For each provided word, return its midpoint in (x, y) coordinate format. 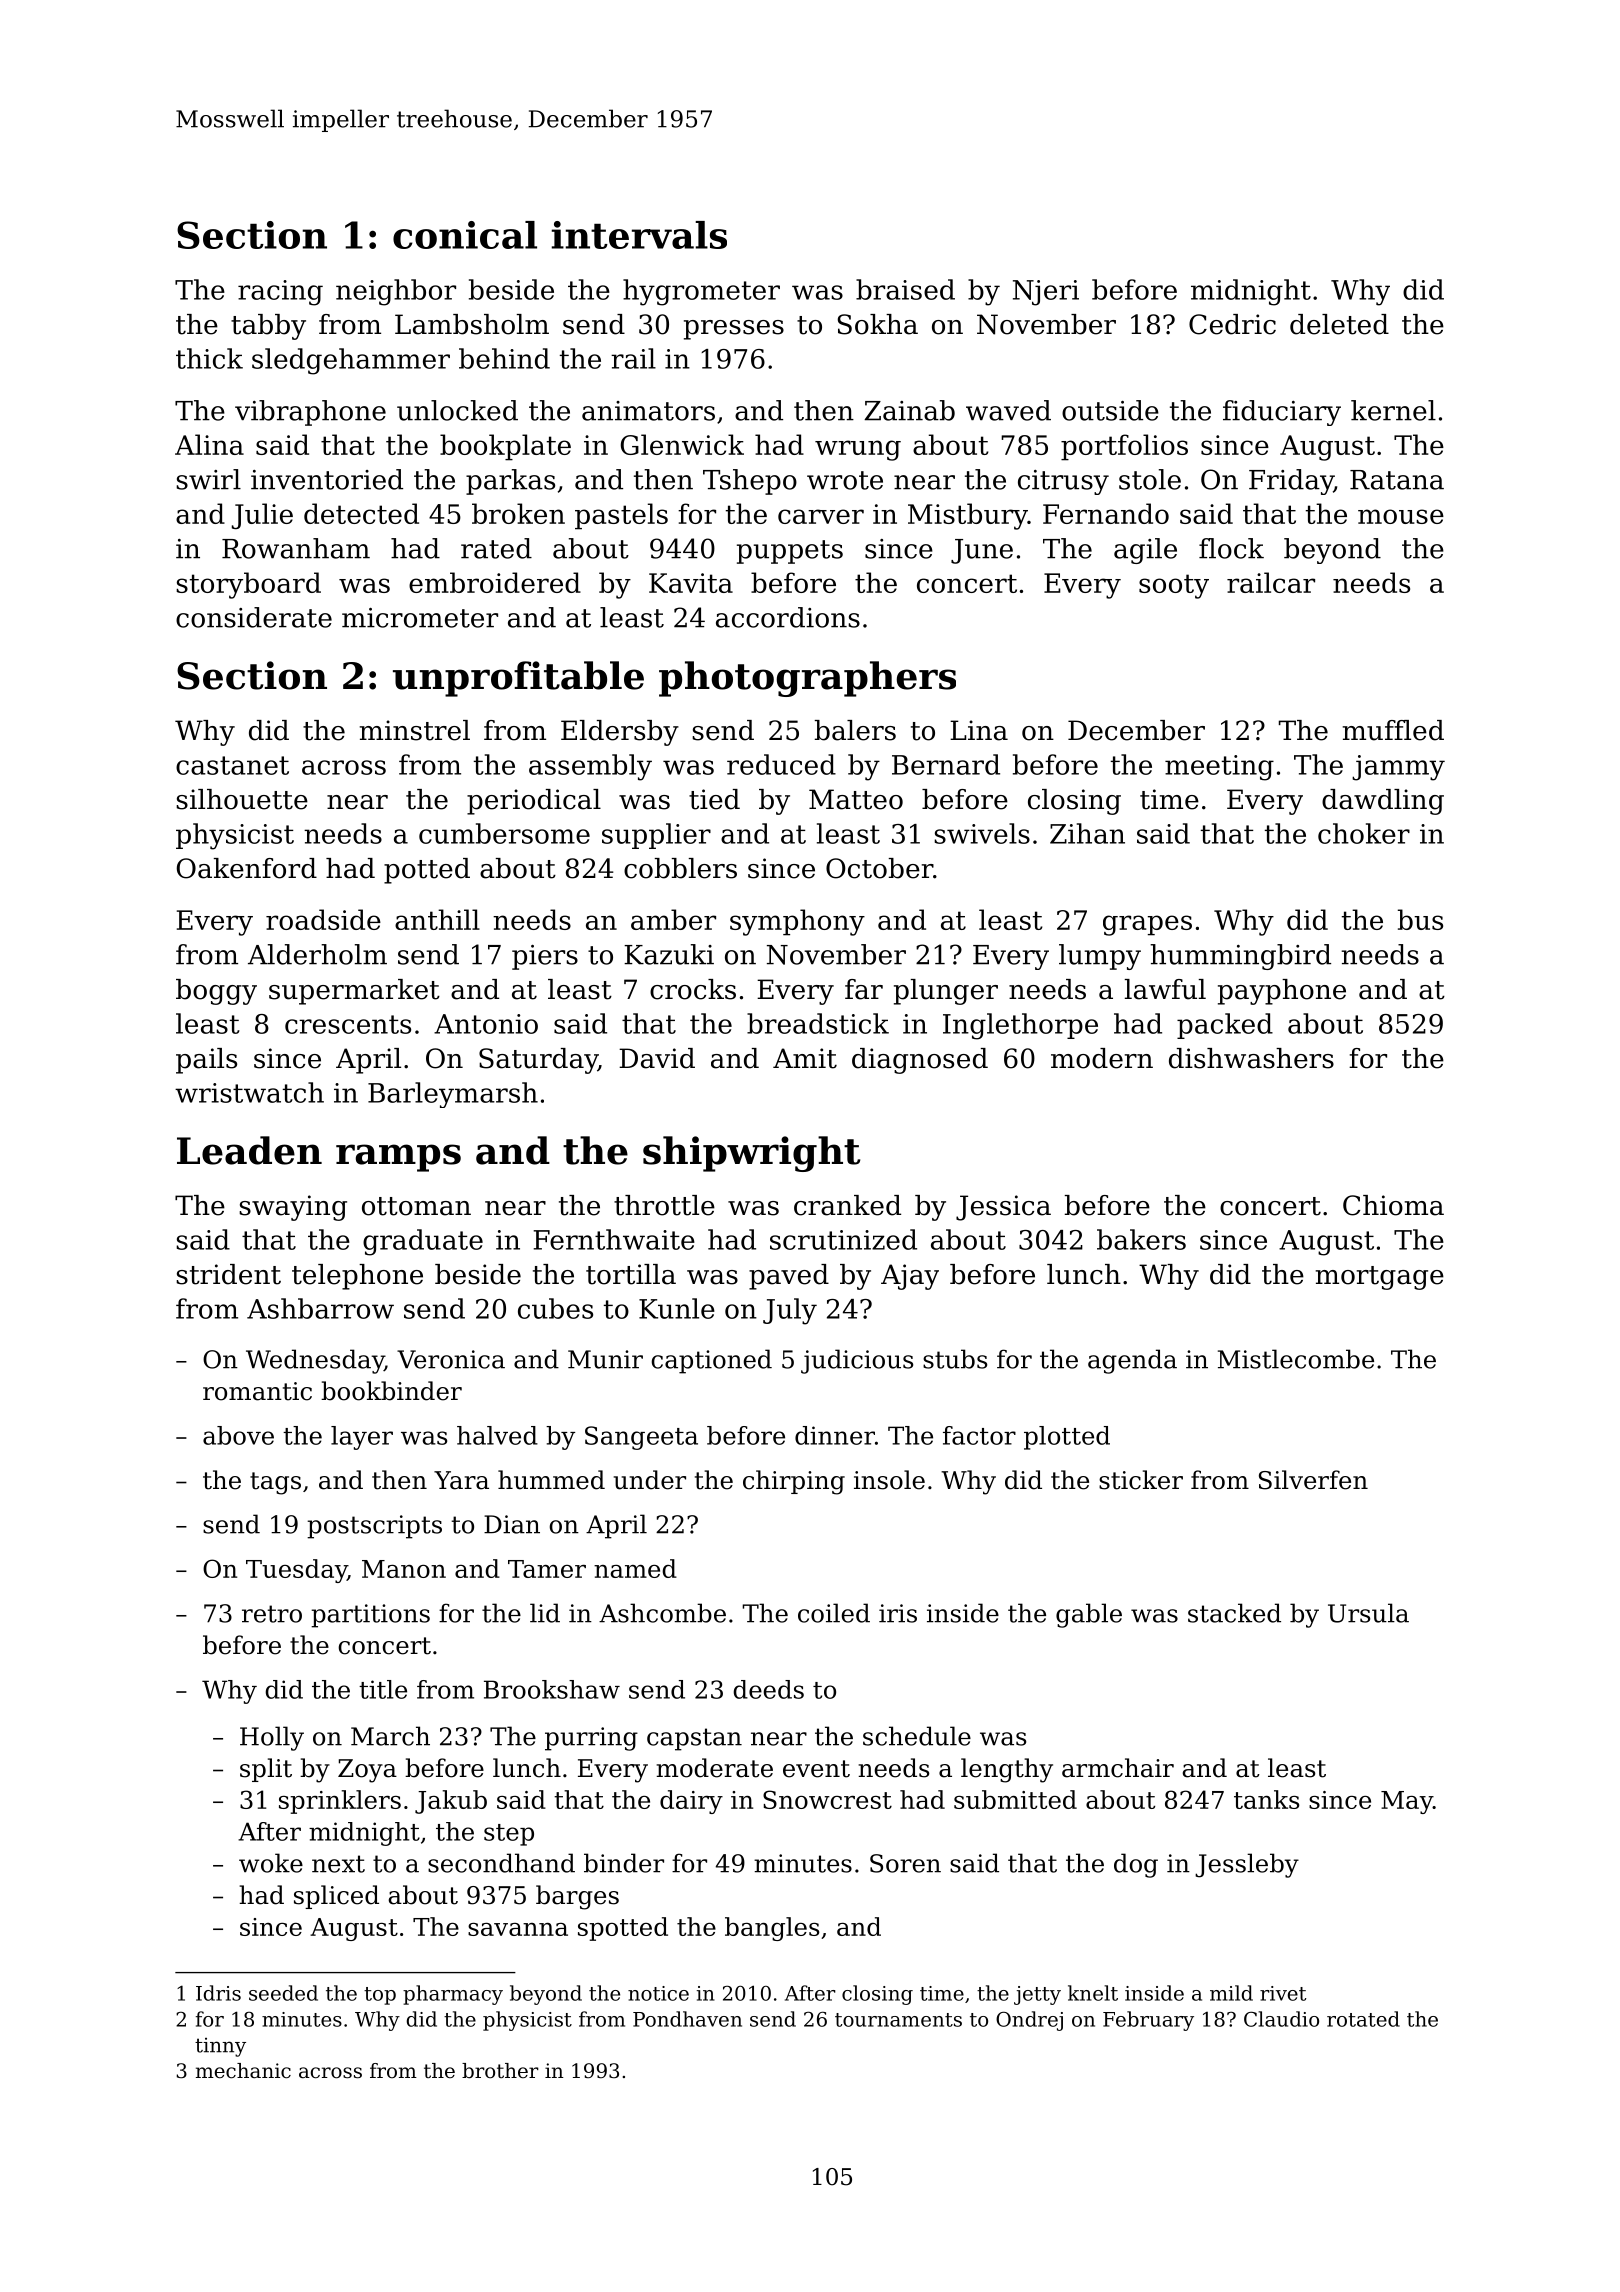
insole (889, 1480)
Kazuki (669, 954)
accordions (788, 617)
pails (206, 1061)
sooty (1174, 586)
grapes (1147, 925)
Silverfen (1313, 1480)
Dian (512, 1524)
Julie (262, 516)
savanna (518, 1929)
